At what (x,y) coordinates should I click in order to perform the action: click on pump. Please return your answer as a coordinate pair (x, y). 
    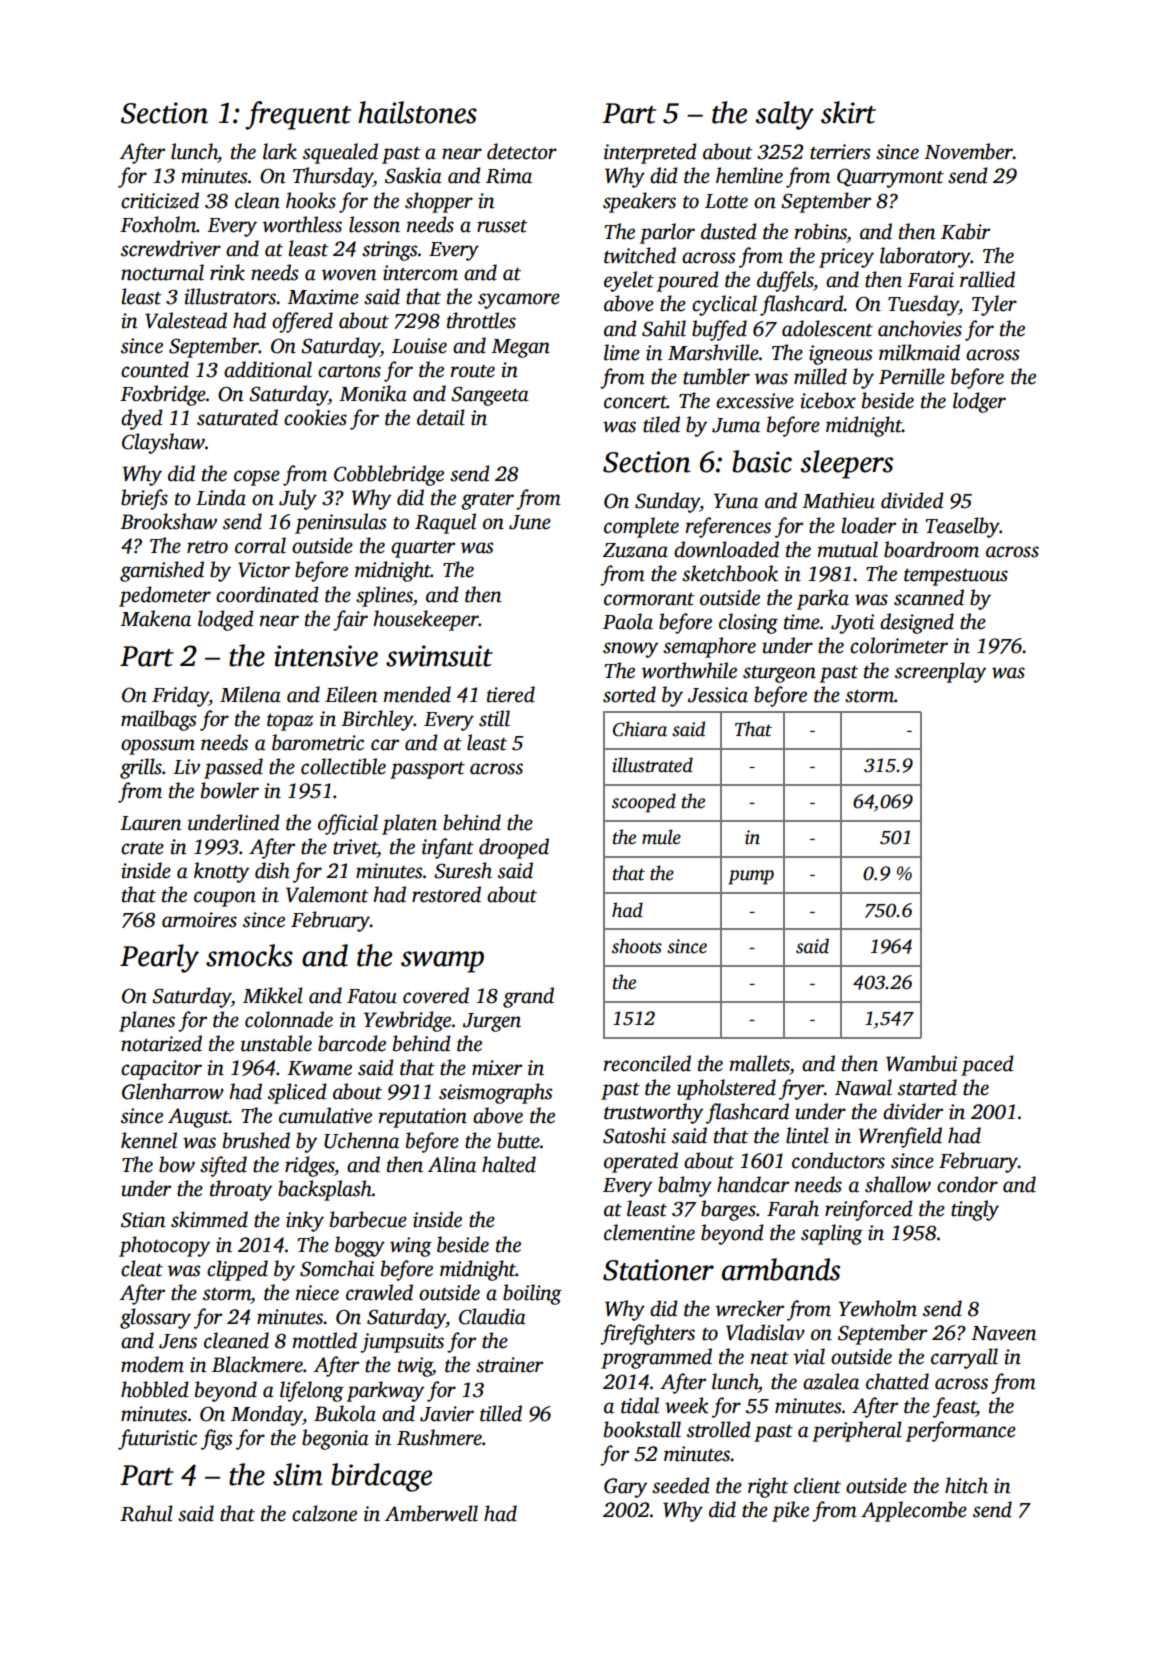
    Looking at the image, I should click on (751, 877).
